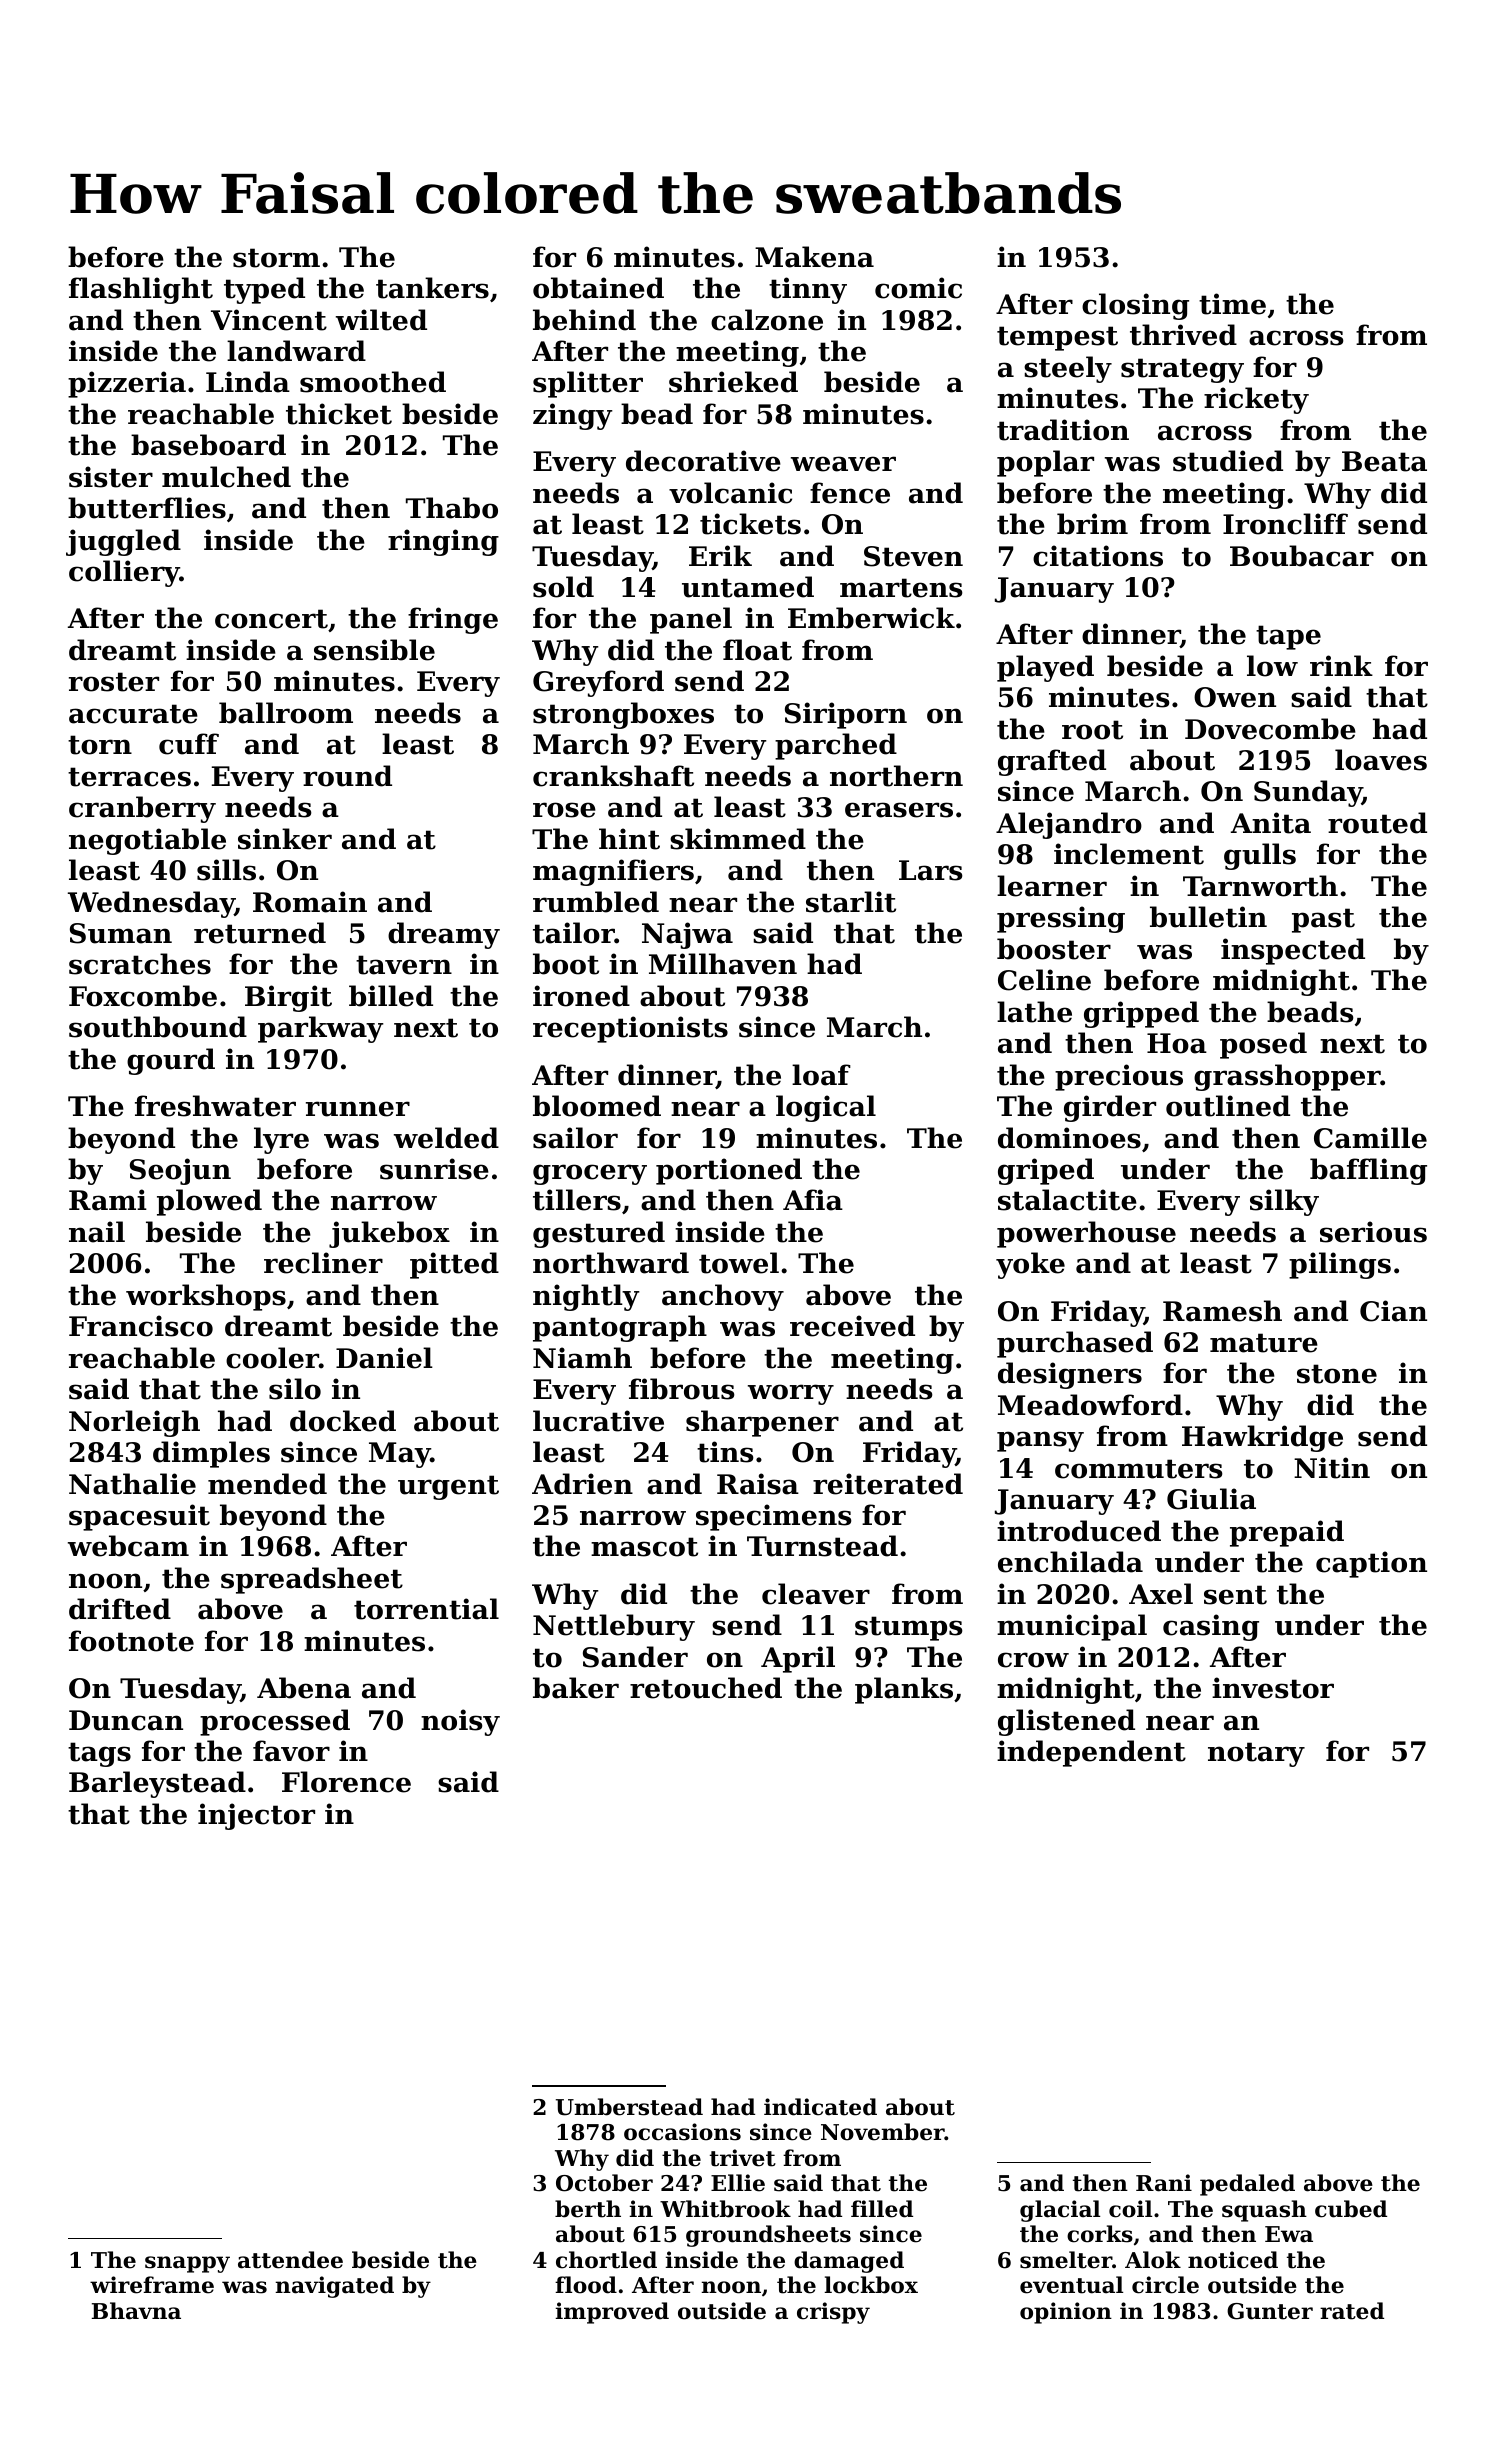 The height and width of the document is (2464, 1496). Describe the element at coordinates (1232, 304) in the document. I see `time` at that location.
